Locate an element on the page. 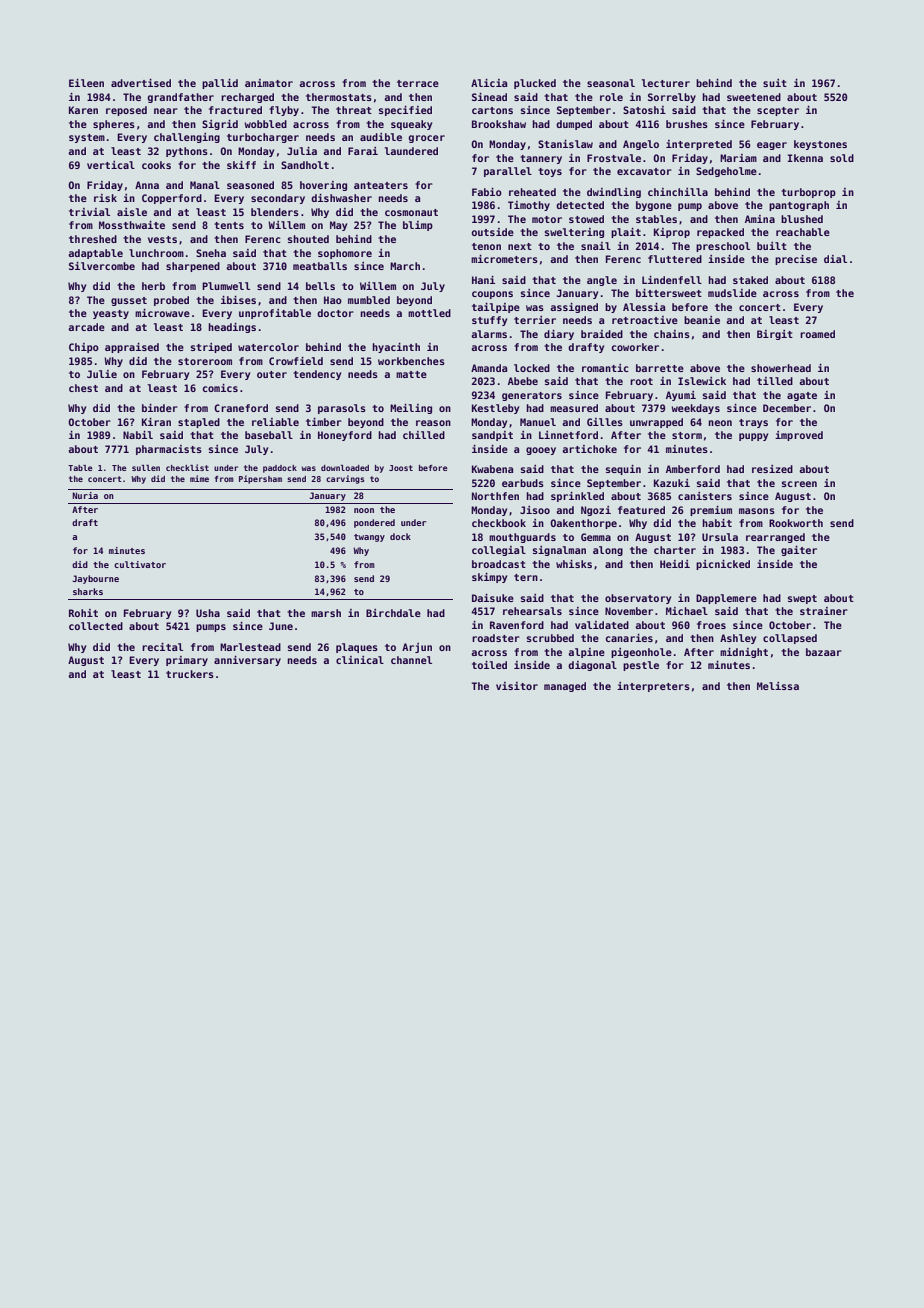 Image resolution: width=924 pixels, height=1308 pixels. vertical is located at coordinates (111, 165).
